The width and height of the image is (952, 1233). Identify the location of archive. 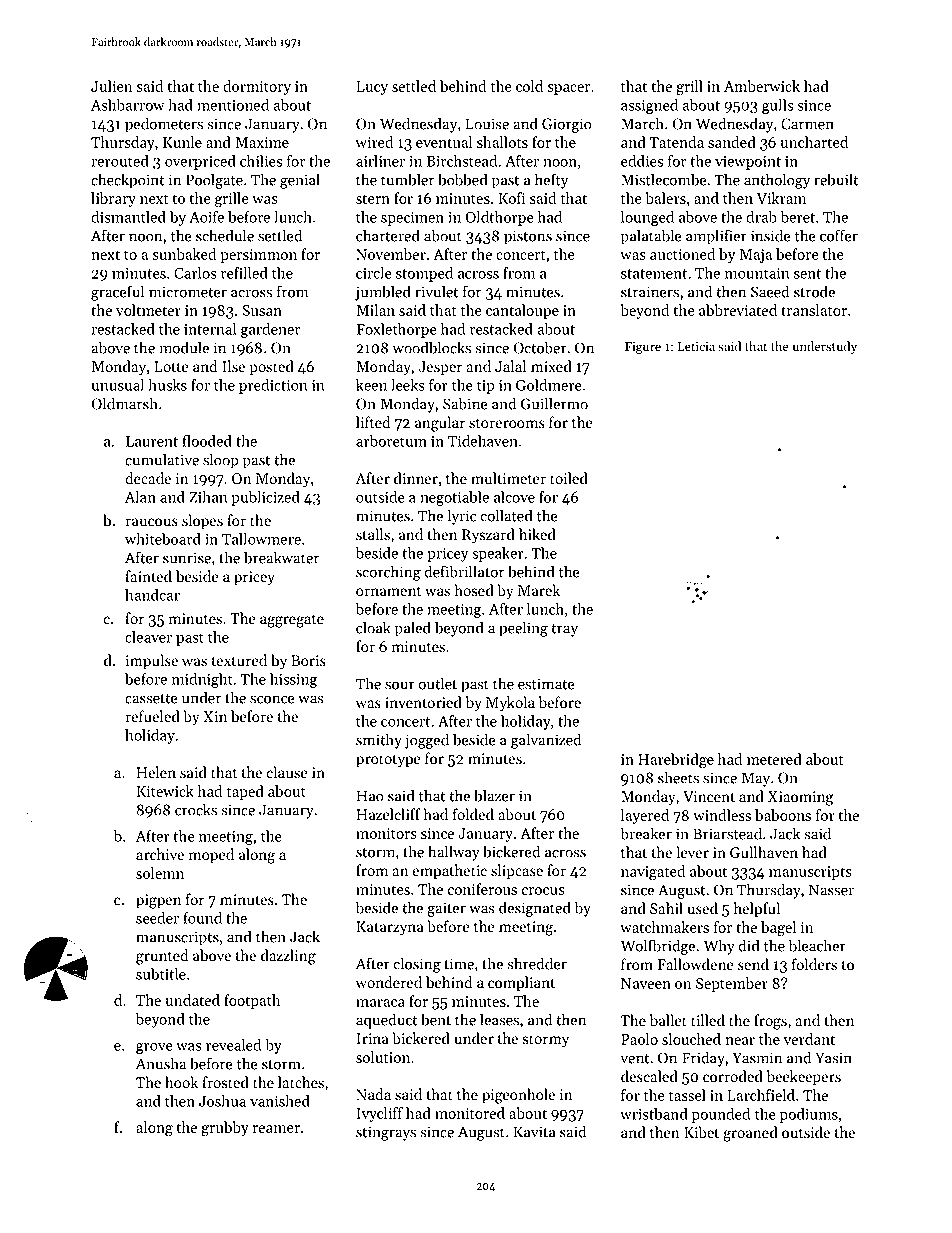
(160, 854).
